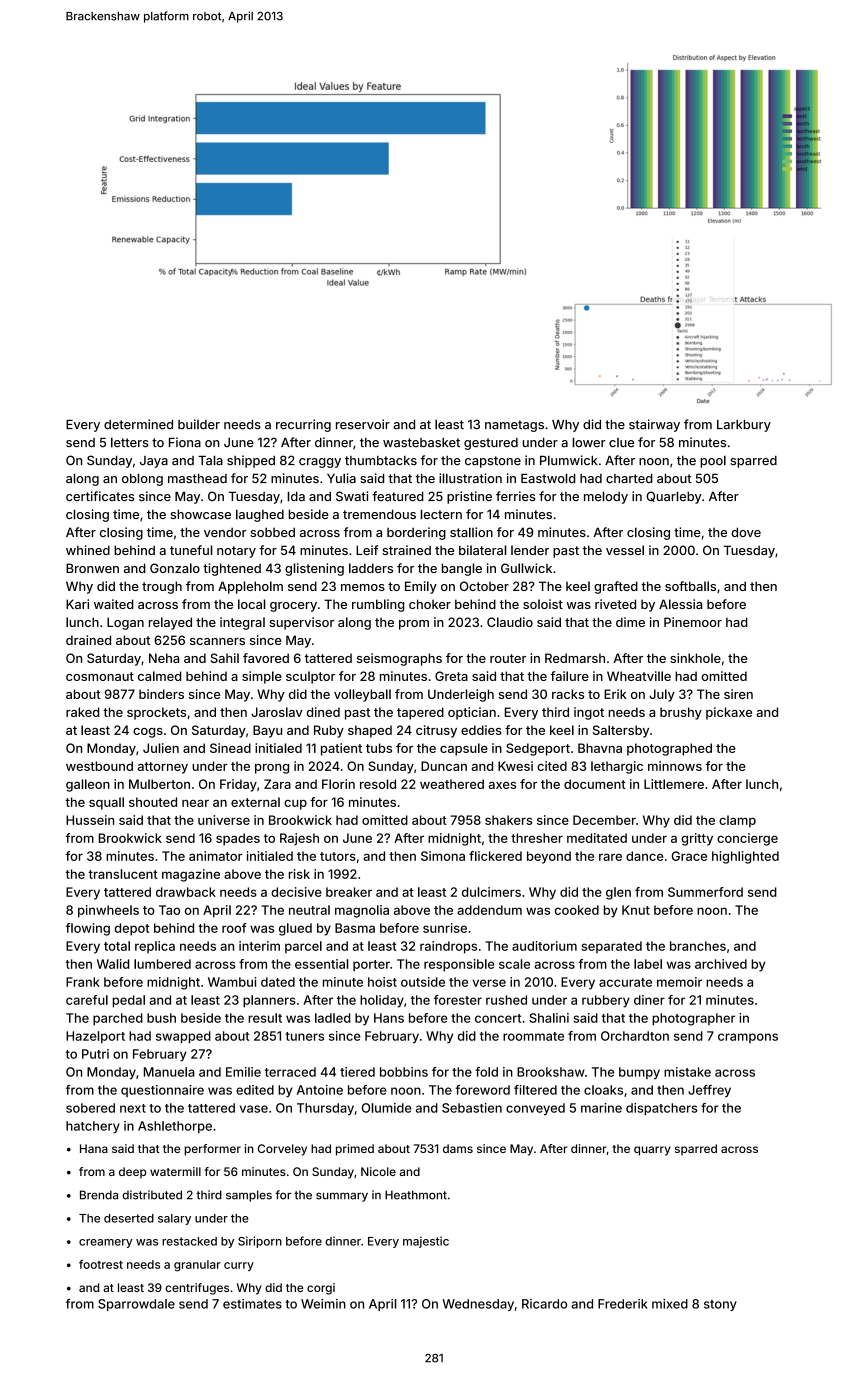  Describe the element at coordinates (737, 821) in the image. I see `clamp` at that location.
